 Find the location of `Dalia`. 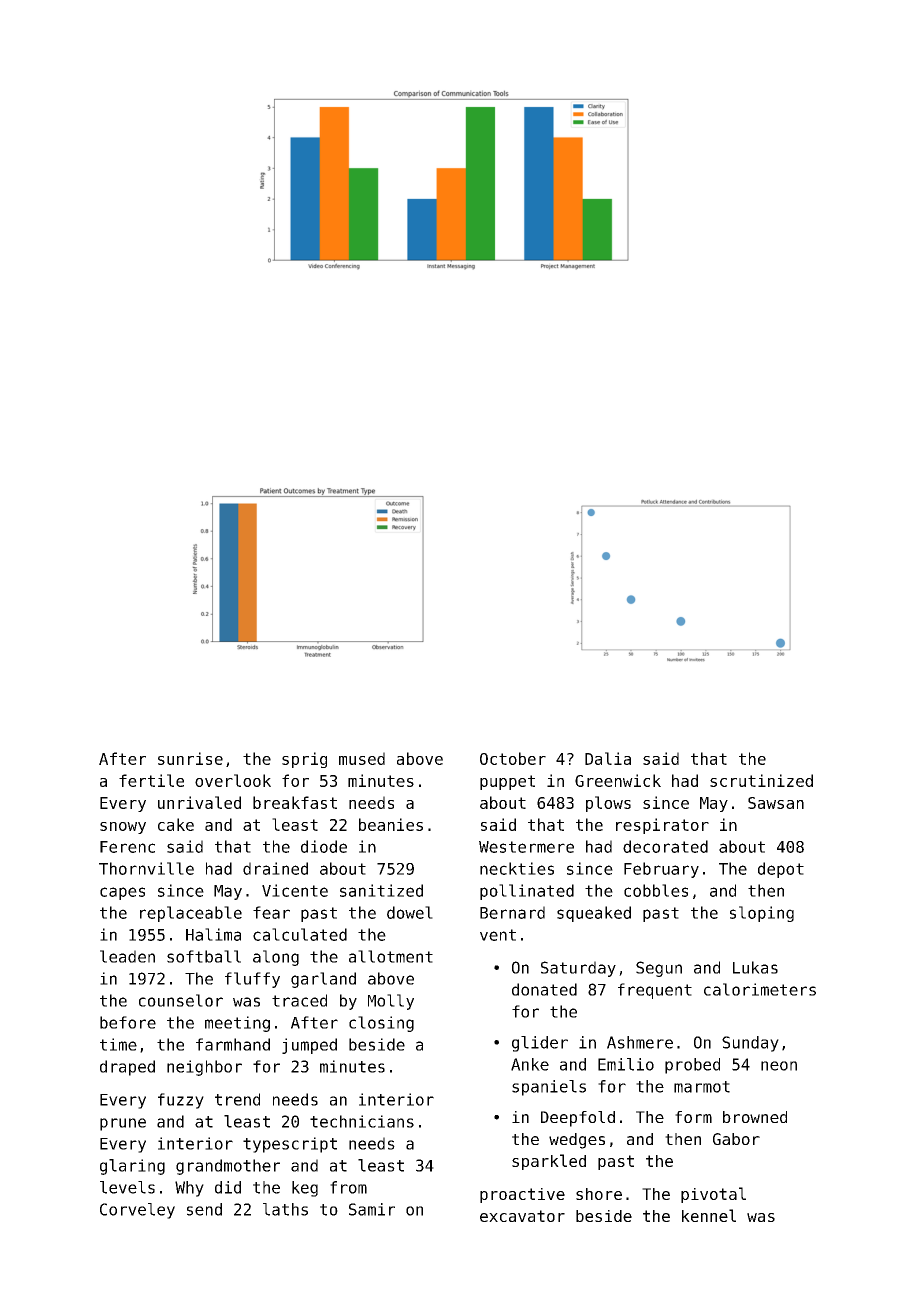

Dalia is located at coordinates (608, 758).
